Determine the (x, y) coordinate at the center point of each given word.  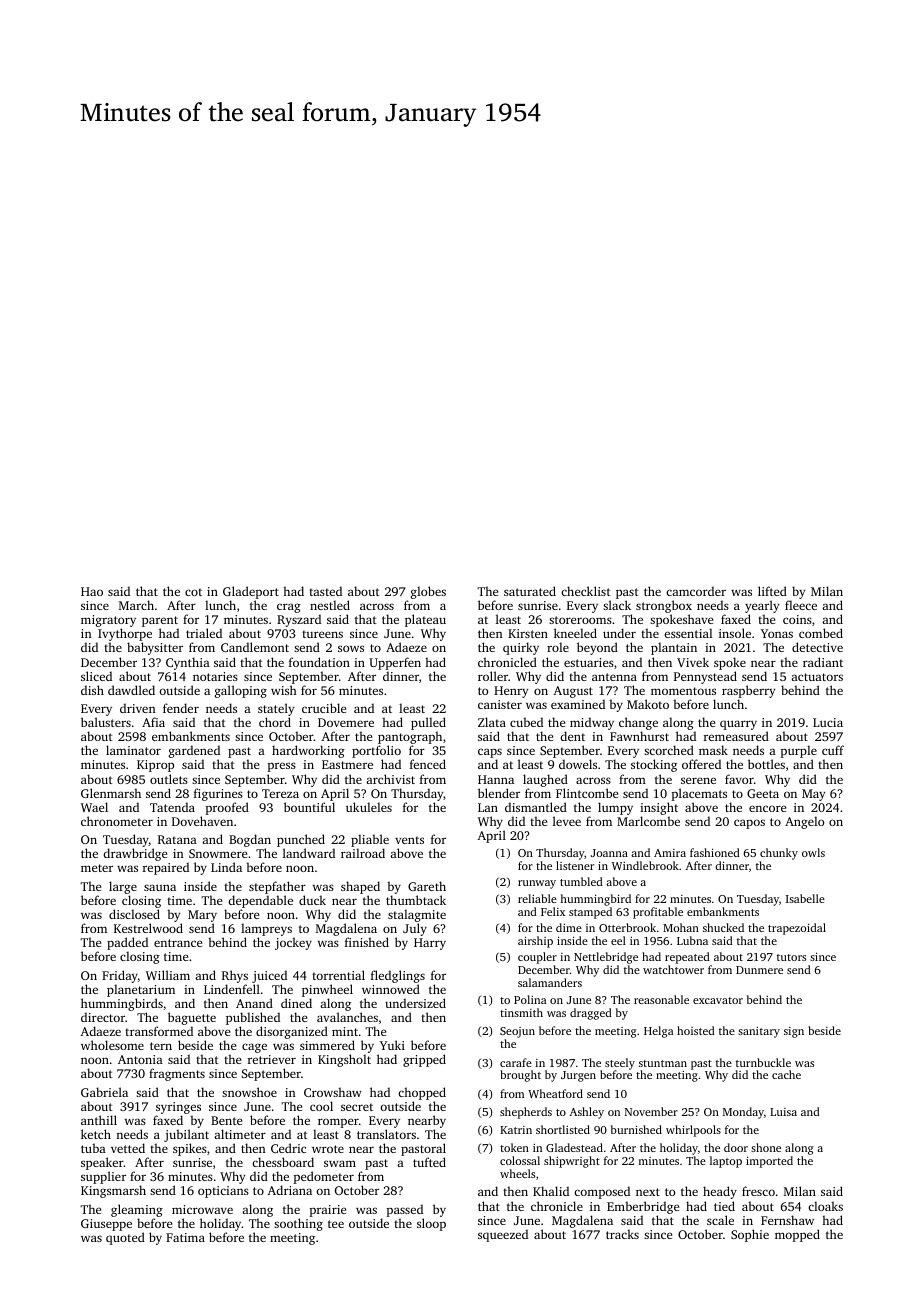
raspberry (748, 691)
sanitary (759, 1032)
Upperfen (395, 663)
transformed (159, 1031)
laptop (726, 1162)
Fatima (185, 1237)
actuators (817, 677)
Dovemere (346, 722)
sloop (431, 1224)
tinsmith (521, 1012)
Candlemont (255, 647)
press (282, 767)
